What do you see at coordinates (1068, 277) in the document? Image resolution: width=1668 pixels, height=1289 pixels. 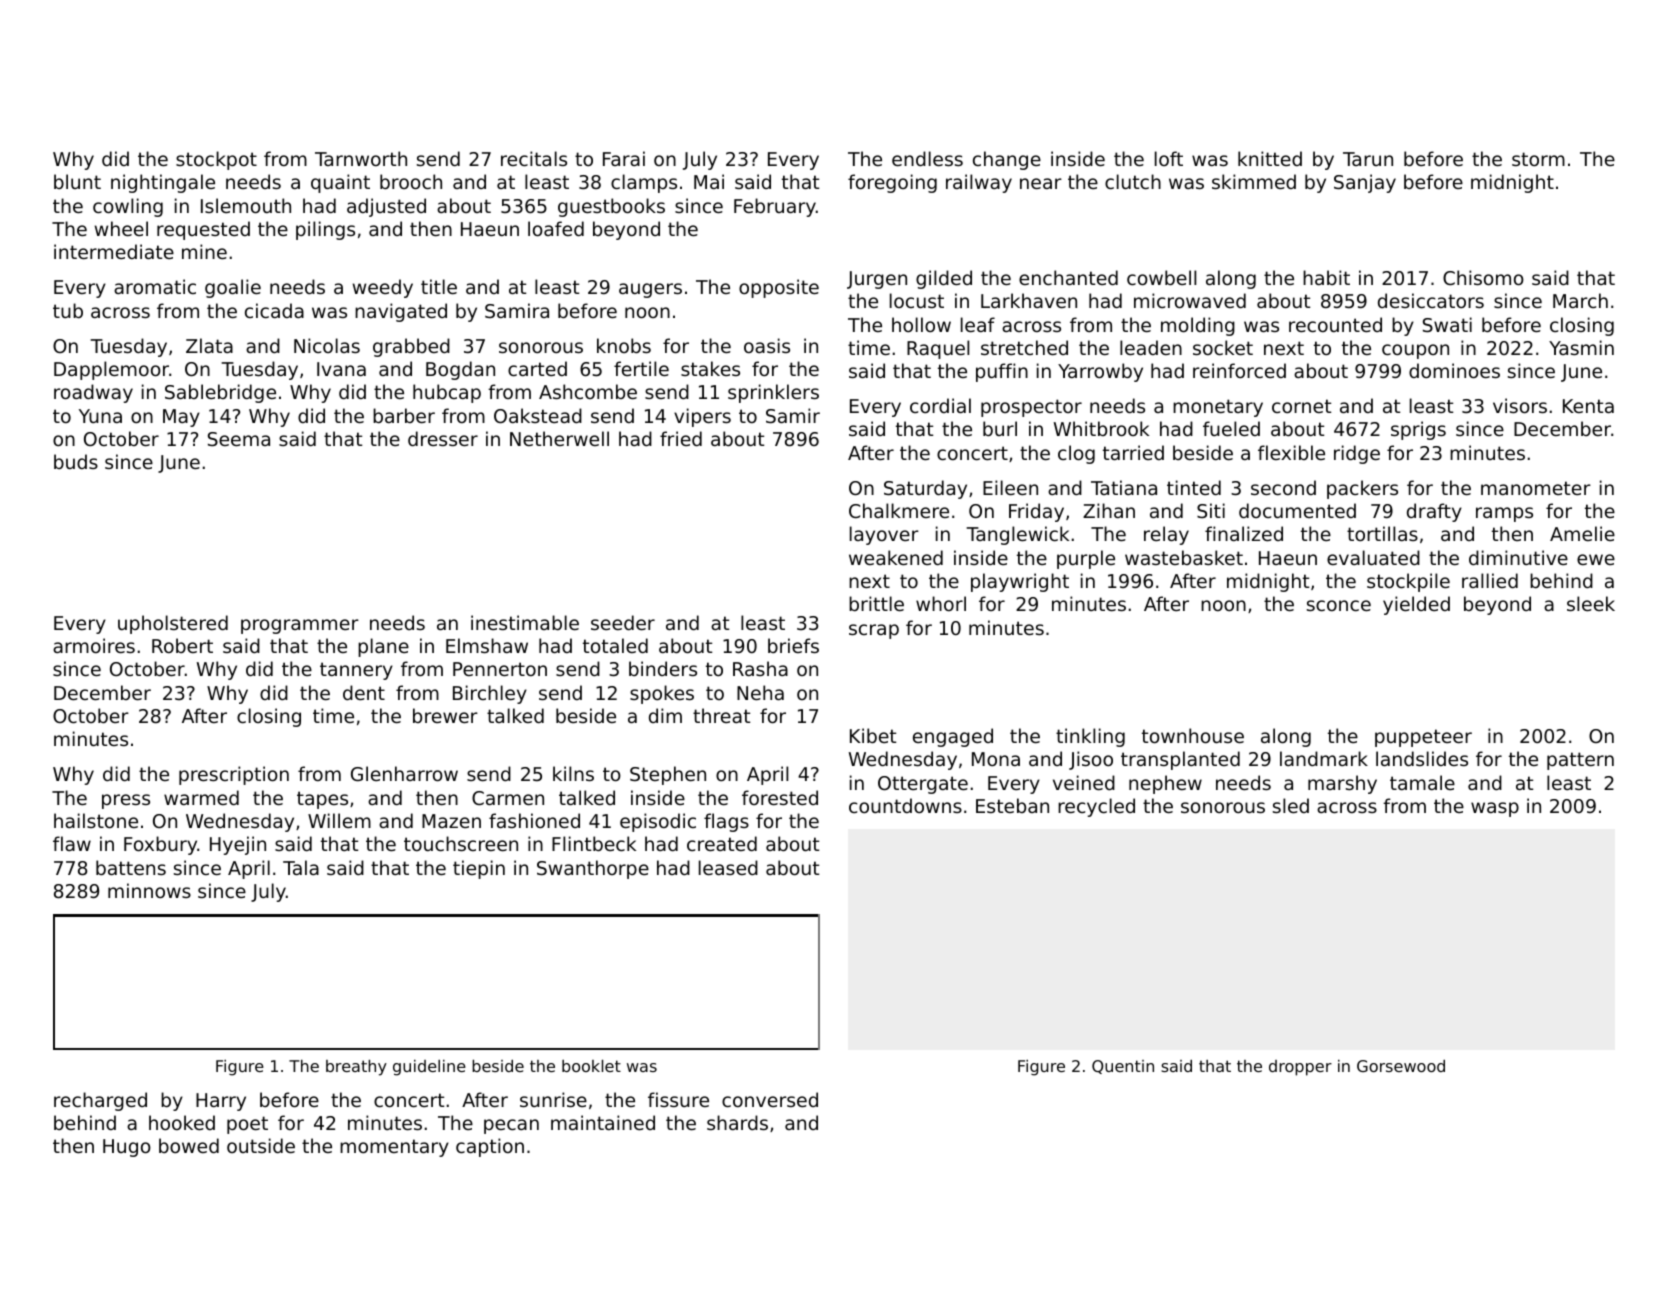 I see `enchanted` at bounding box center [1068, 277].
